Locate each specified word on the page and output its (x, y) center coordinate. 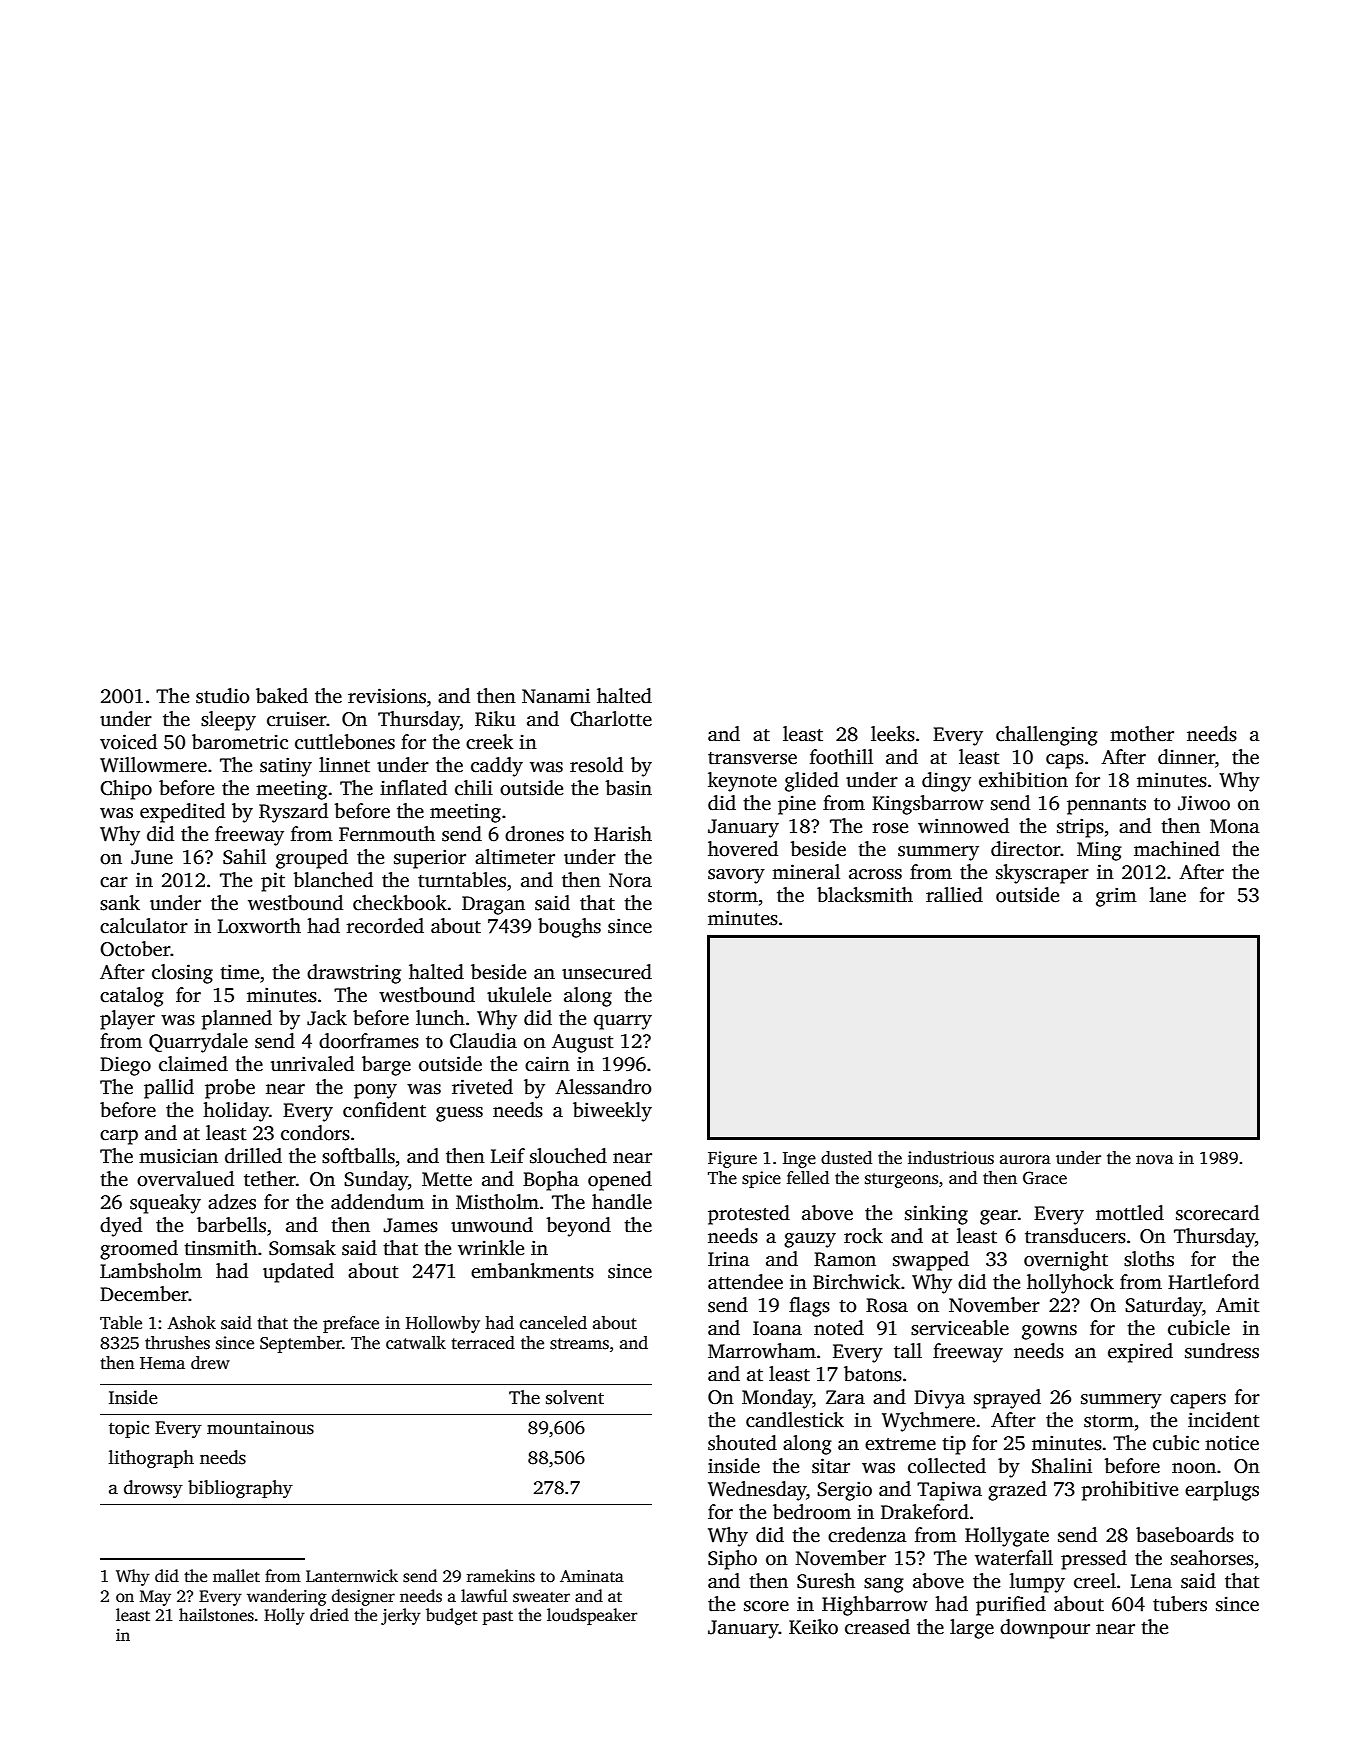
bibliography (240, 1489)
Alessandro (603, 1087)
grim (1116, 897)
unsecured (607, 972)
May (155, 1598)
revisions (387, 696)
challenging (1047, 736)
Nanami (556, 696)
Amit (1238, 1305)
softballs (358, 1156)
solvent (575, 1397)
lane (1168, 895)
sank (120, 903)
